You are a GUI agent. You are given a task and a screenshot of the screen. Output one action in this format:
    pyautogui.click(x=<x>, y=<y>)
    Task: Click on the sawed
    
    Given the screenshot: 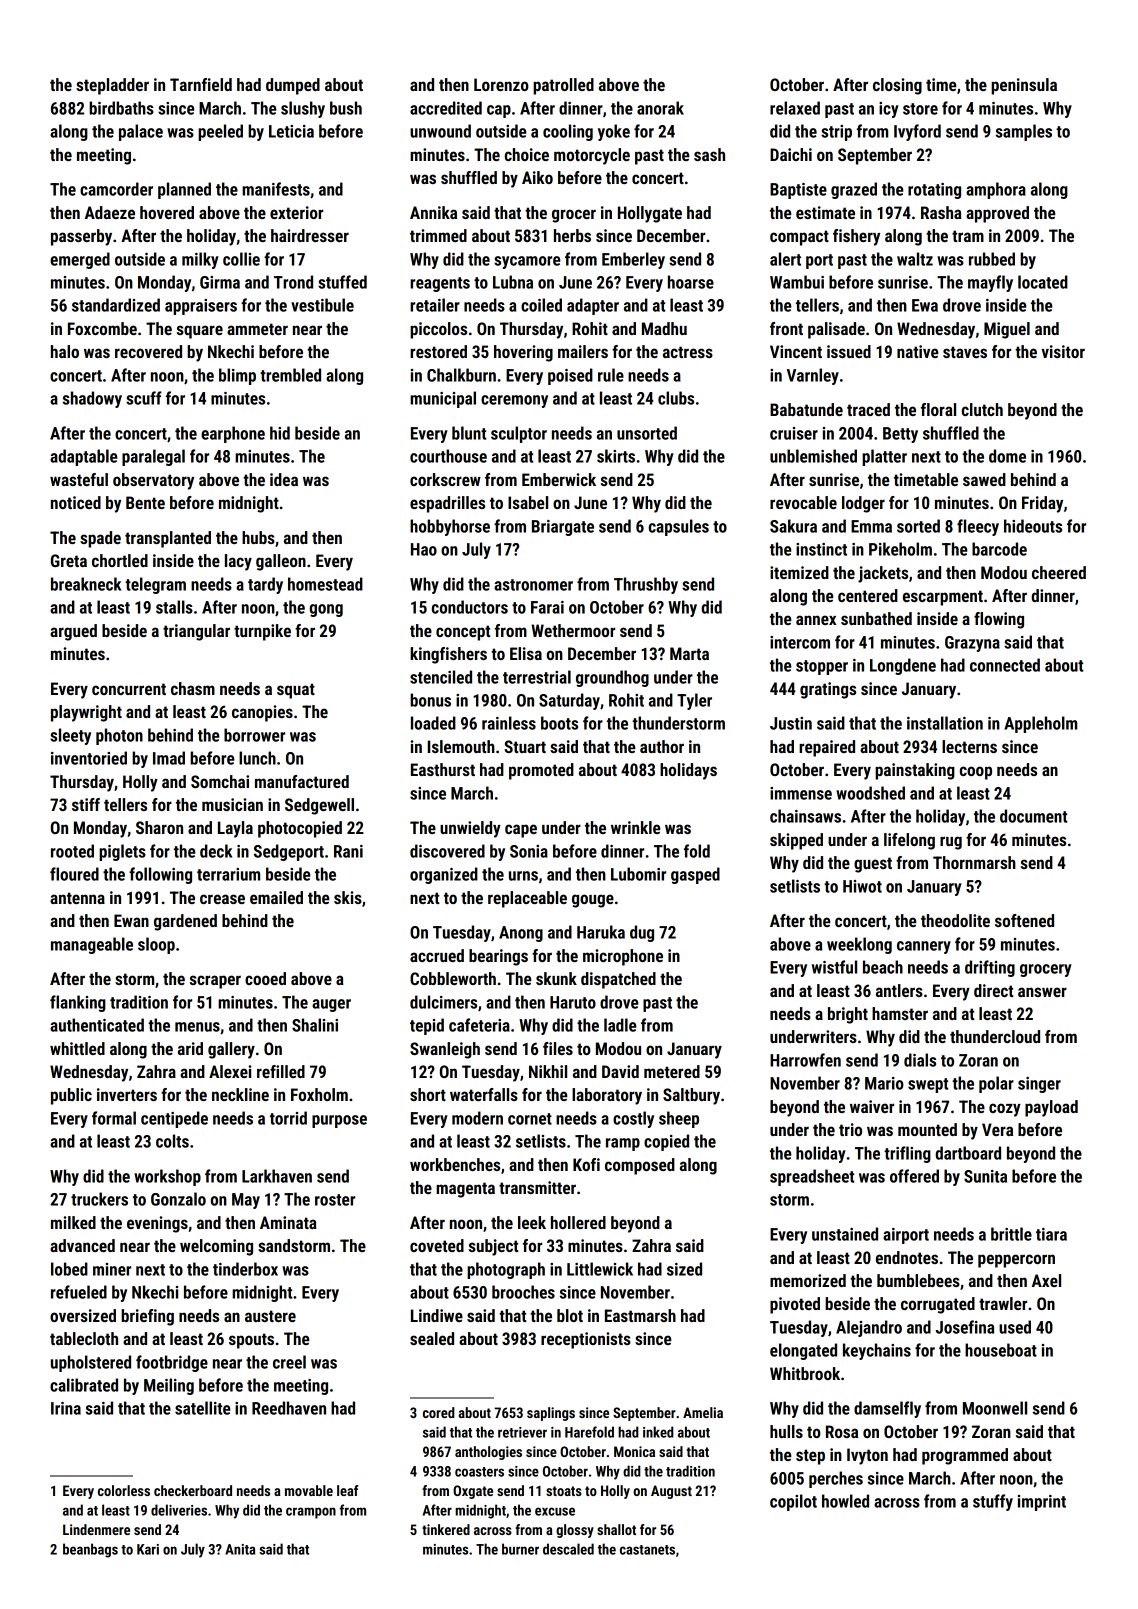 What is the action you would take?
    pyautogui.click(x=984, y=479)
